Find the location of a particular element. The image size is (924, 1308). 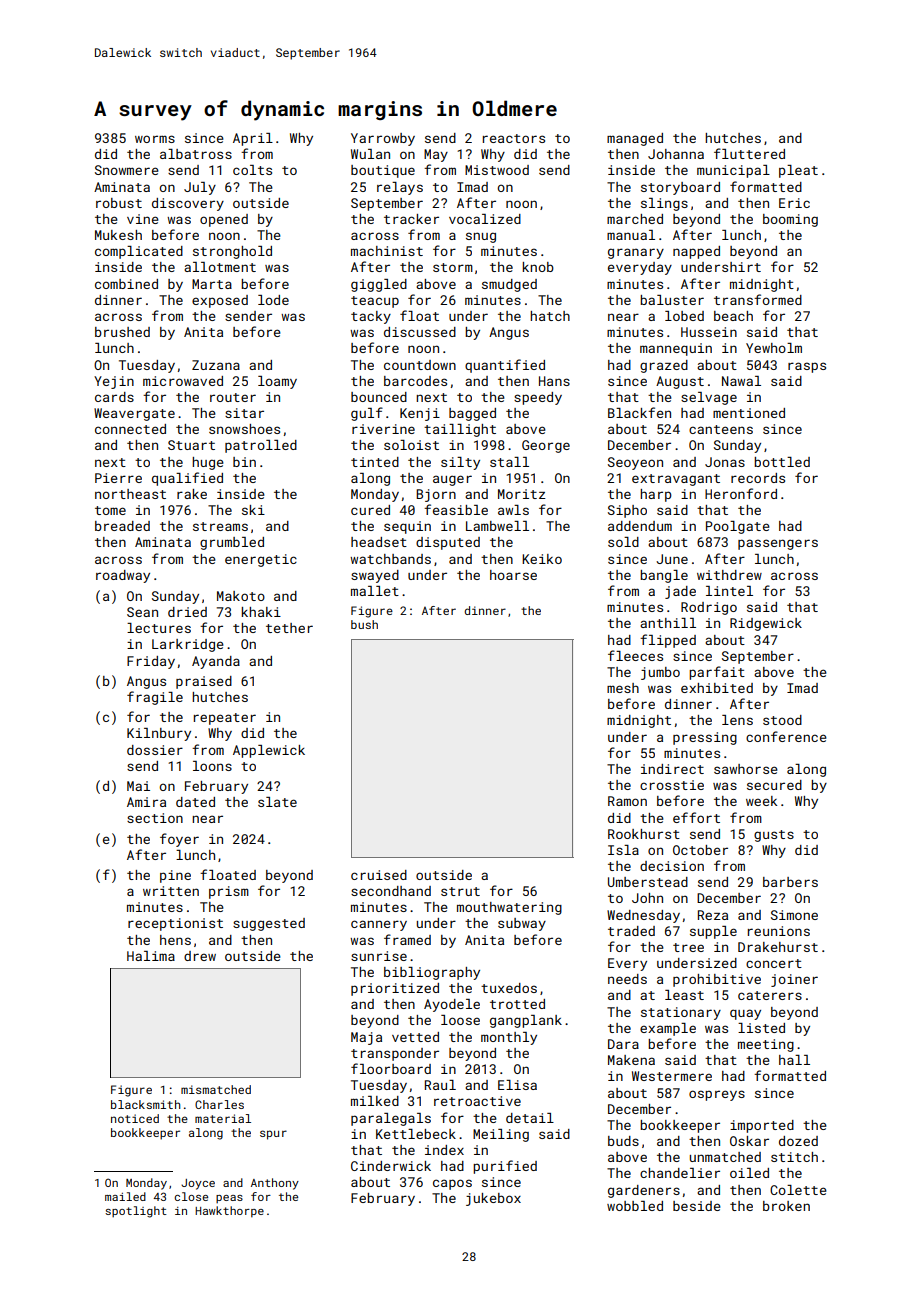

robust is located at coordinates (119, 203).
